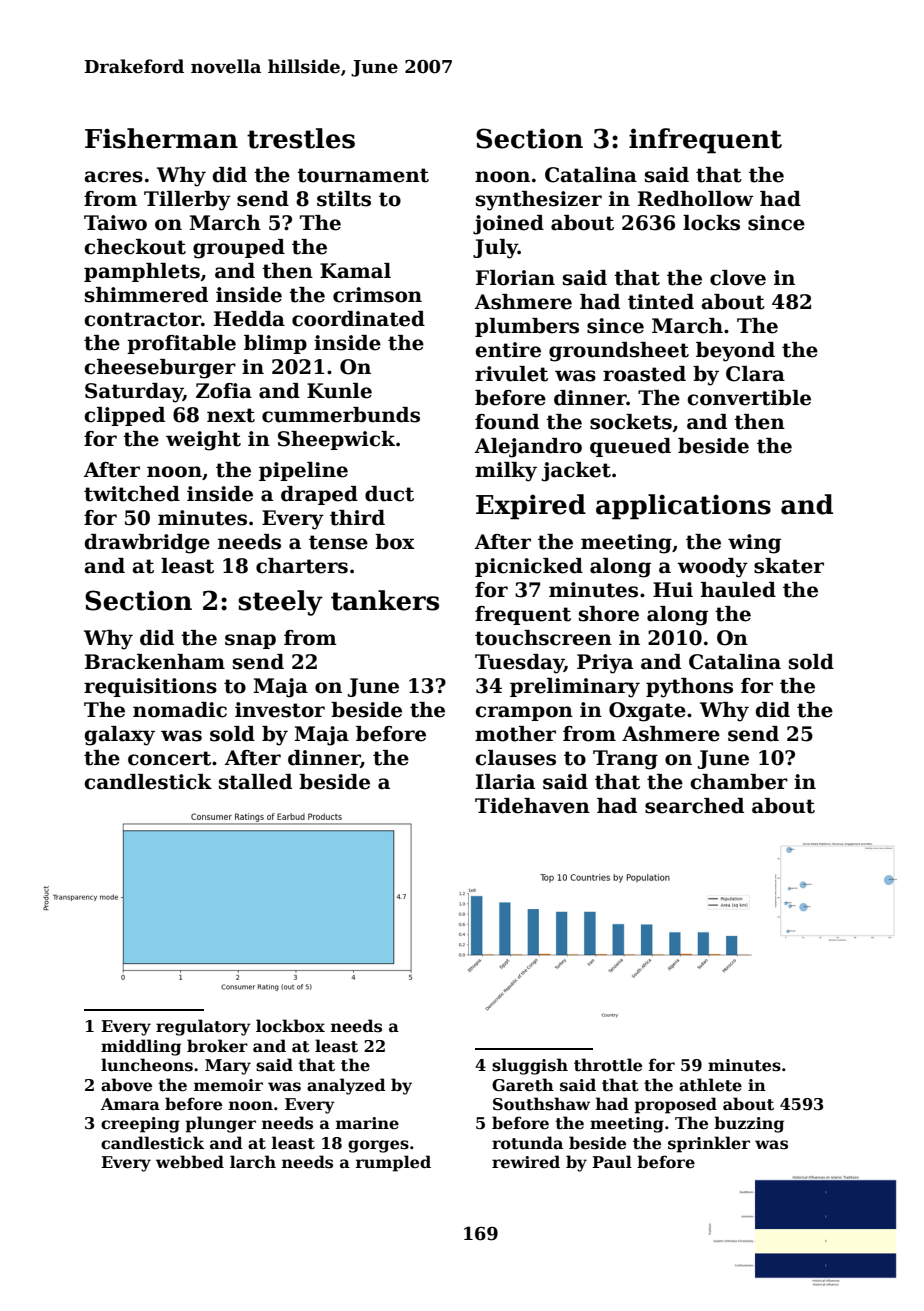 This page has width=924, height=1311. Describe the element at coordinates (529, 567) in the page. I see `picnicked` at that location.
